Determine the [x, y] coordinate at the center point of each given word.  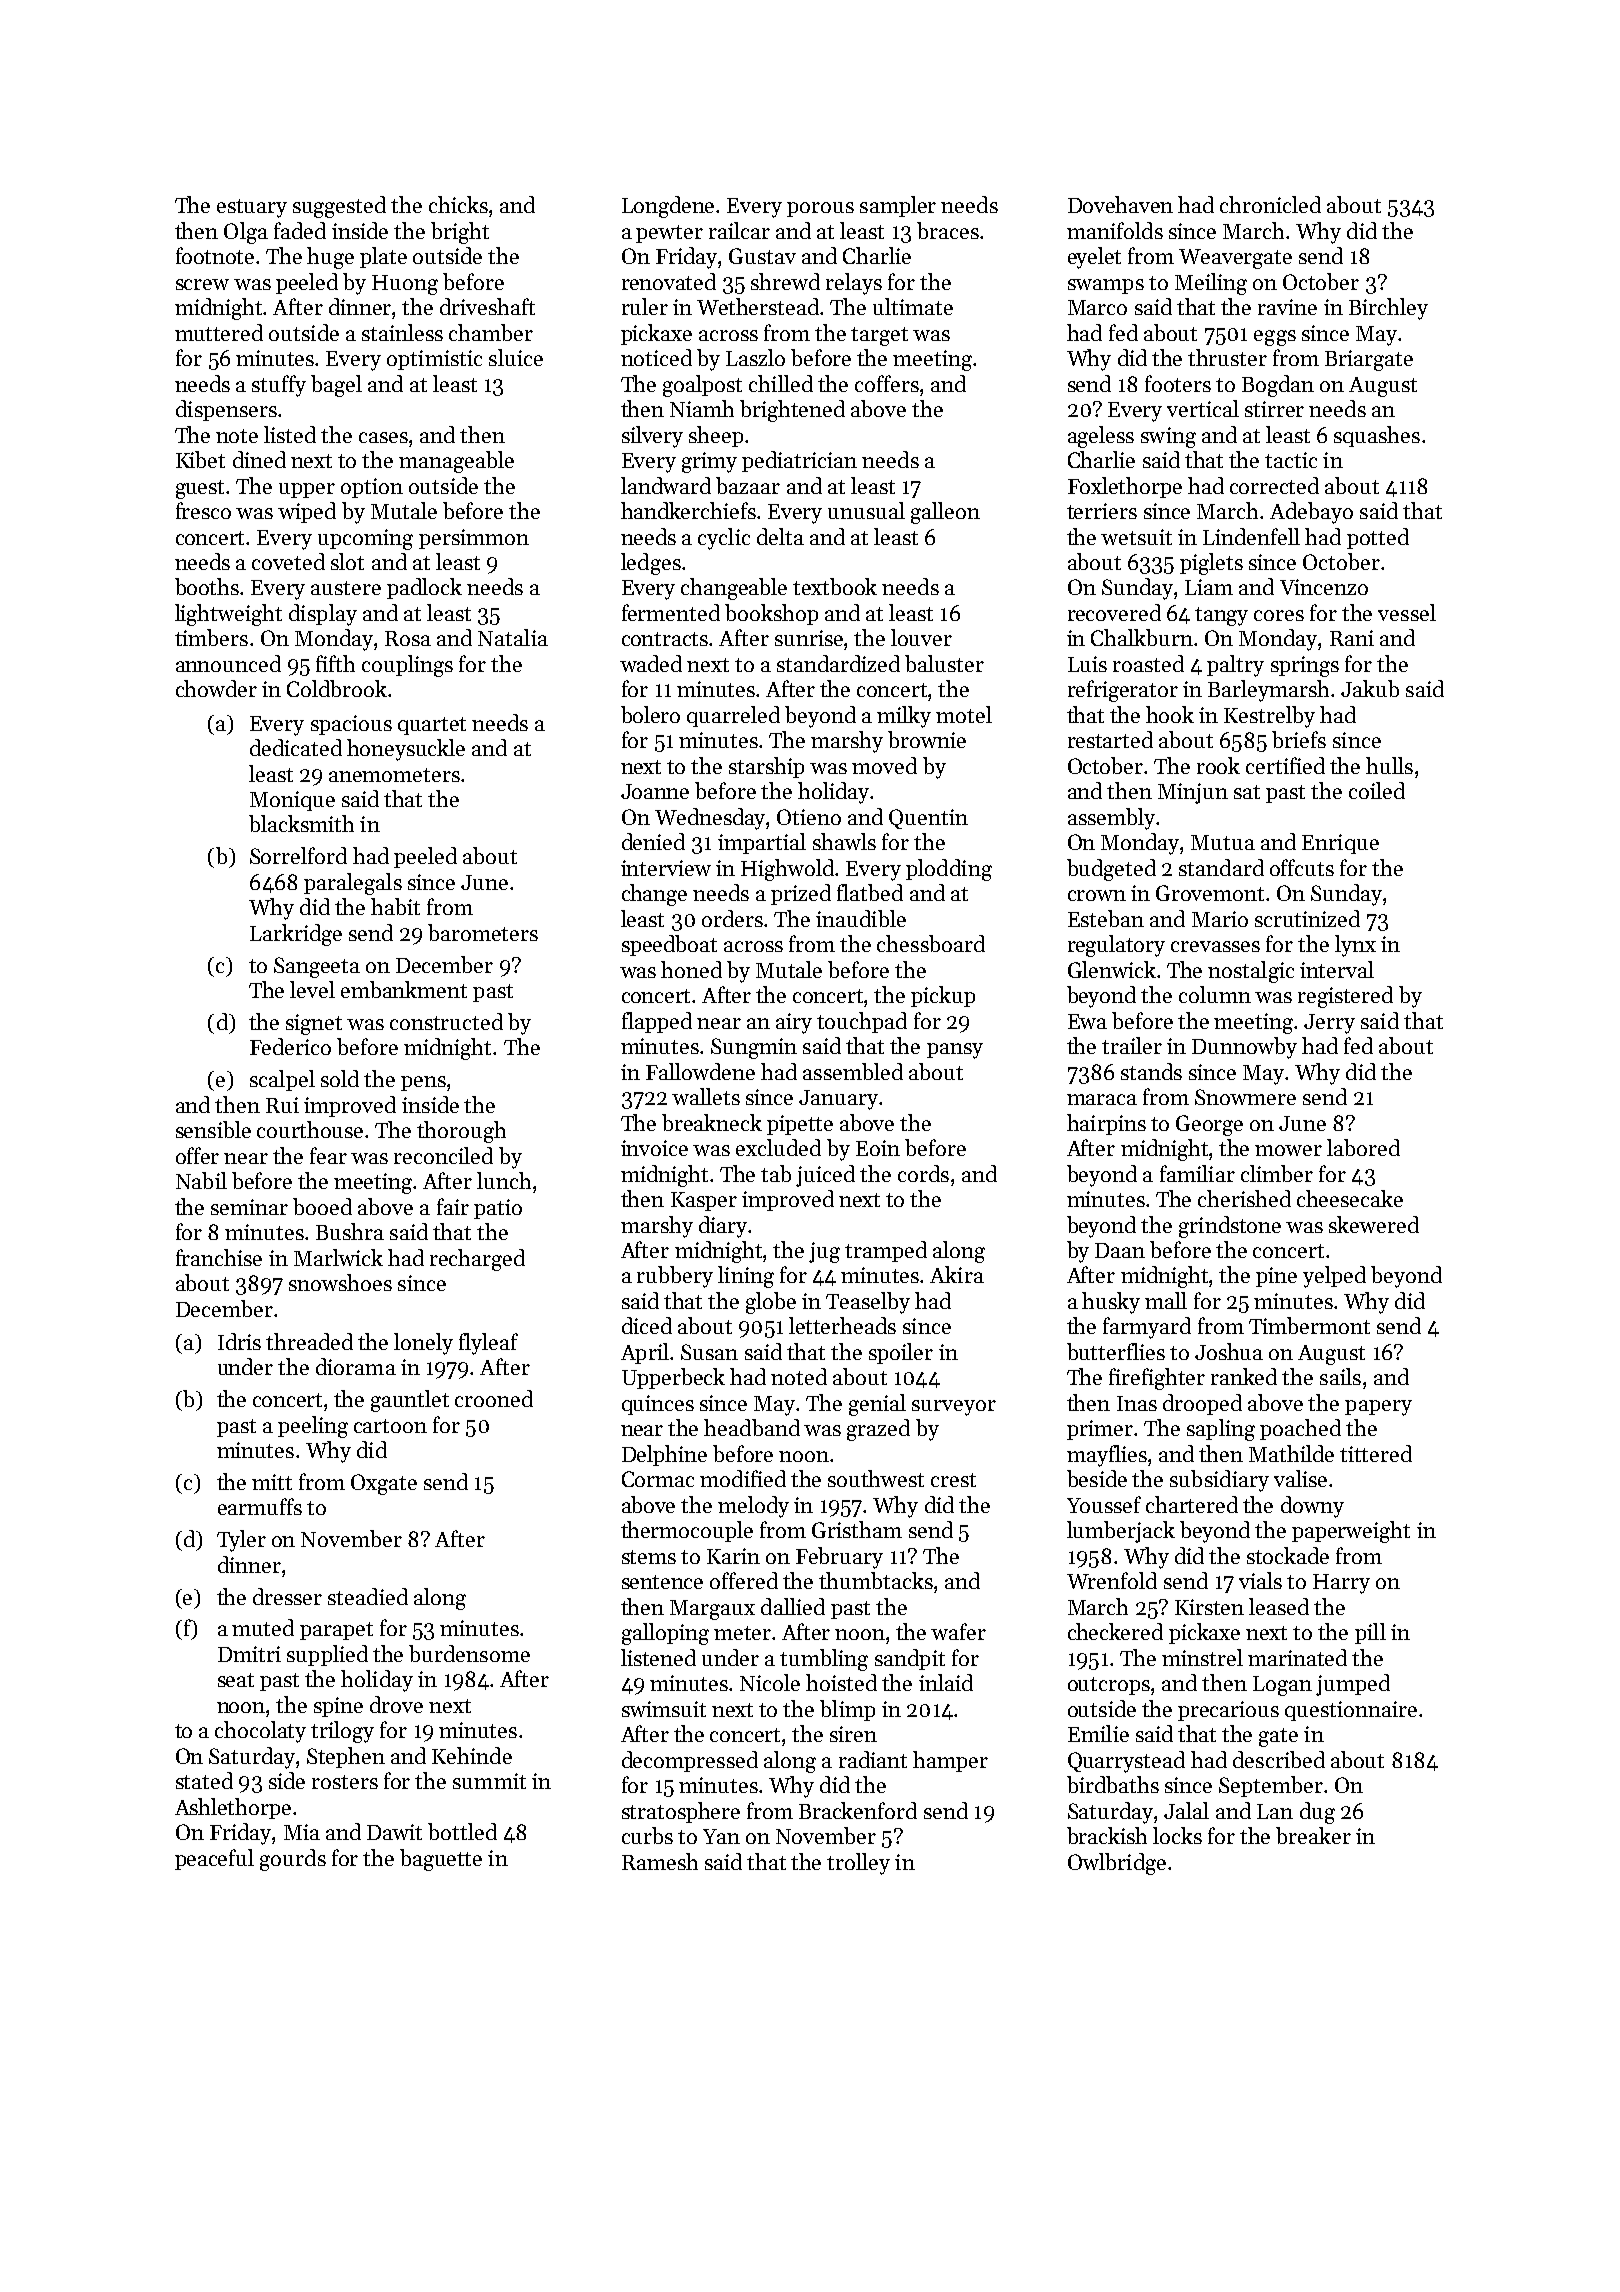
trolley [858, 1864]
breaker [1313, 1835]
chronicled [1270, 204]
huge [330, 258]
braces [948, 230]
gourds [293, 1860]
